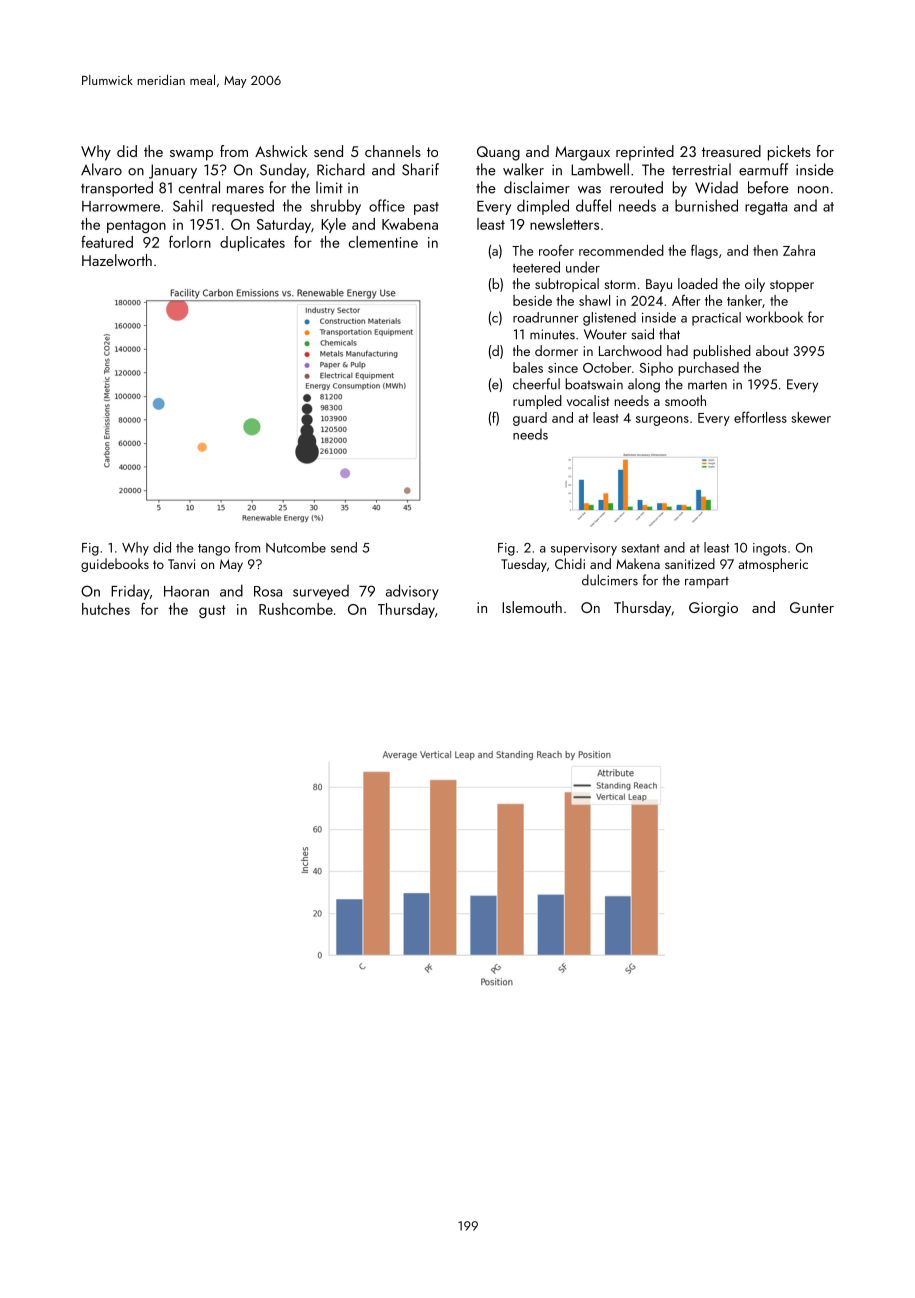 This screenshot has height=1298, width=915. Describe the element at coordinates (528, 367) in the screenshot. I see `bales` at that location.
